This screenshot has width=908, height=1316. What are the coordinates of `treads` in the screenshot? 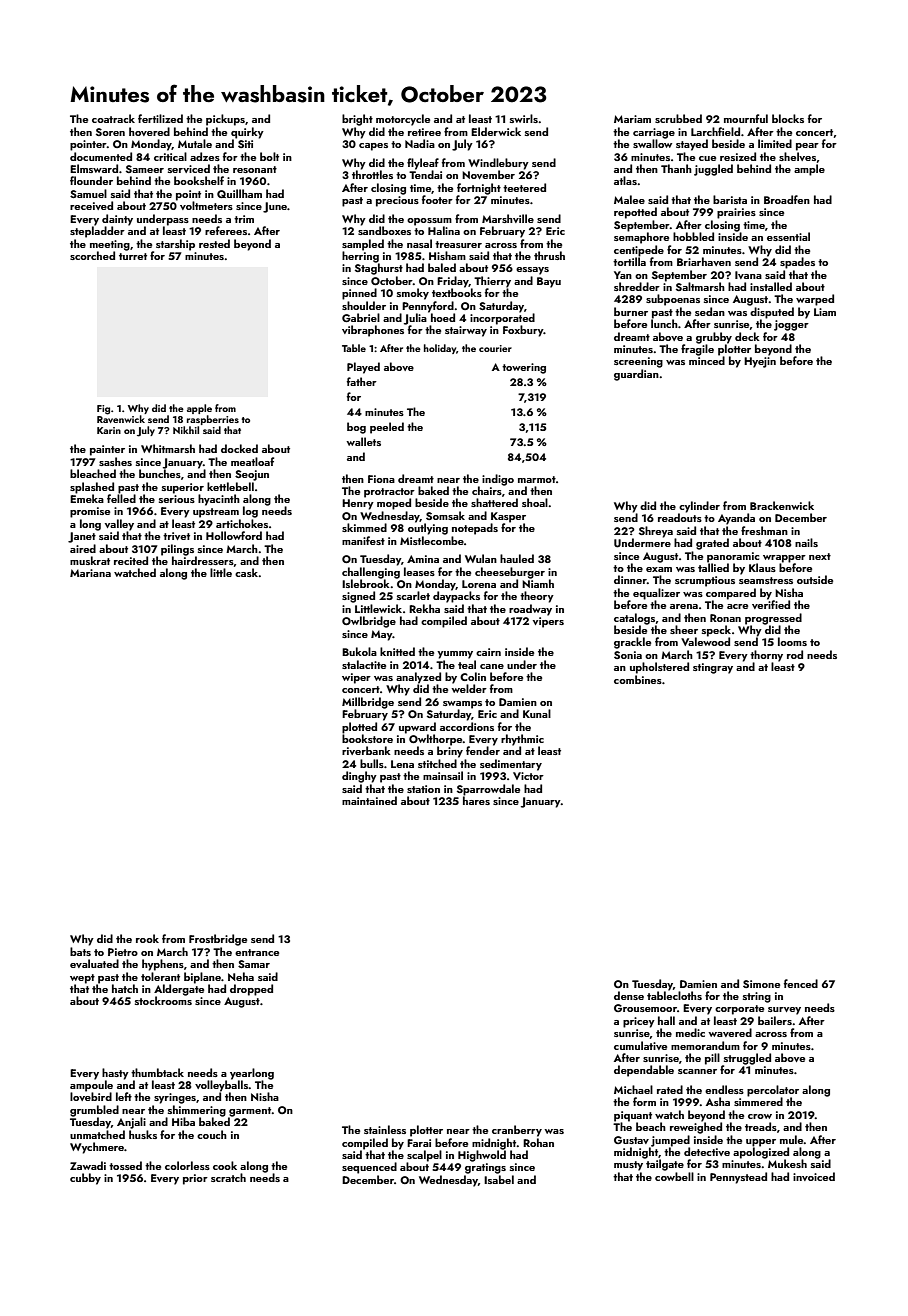 It's located at (761, 1126).
